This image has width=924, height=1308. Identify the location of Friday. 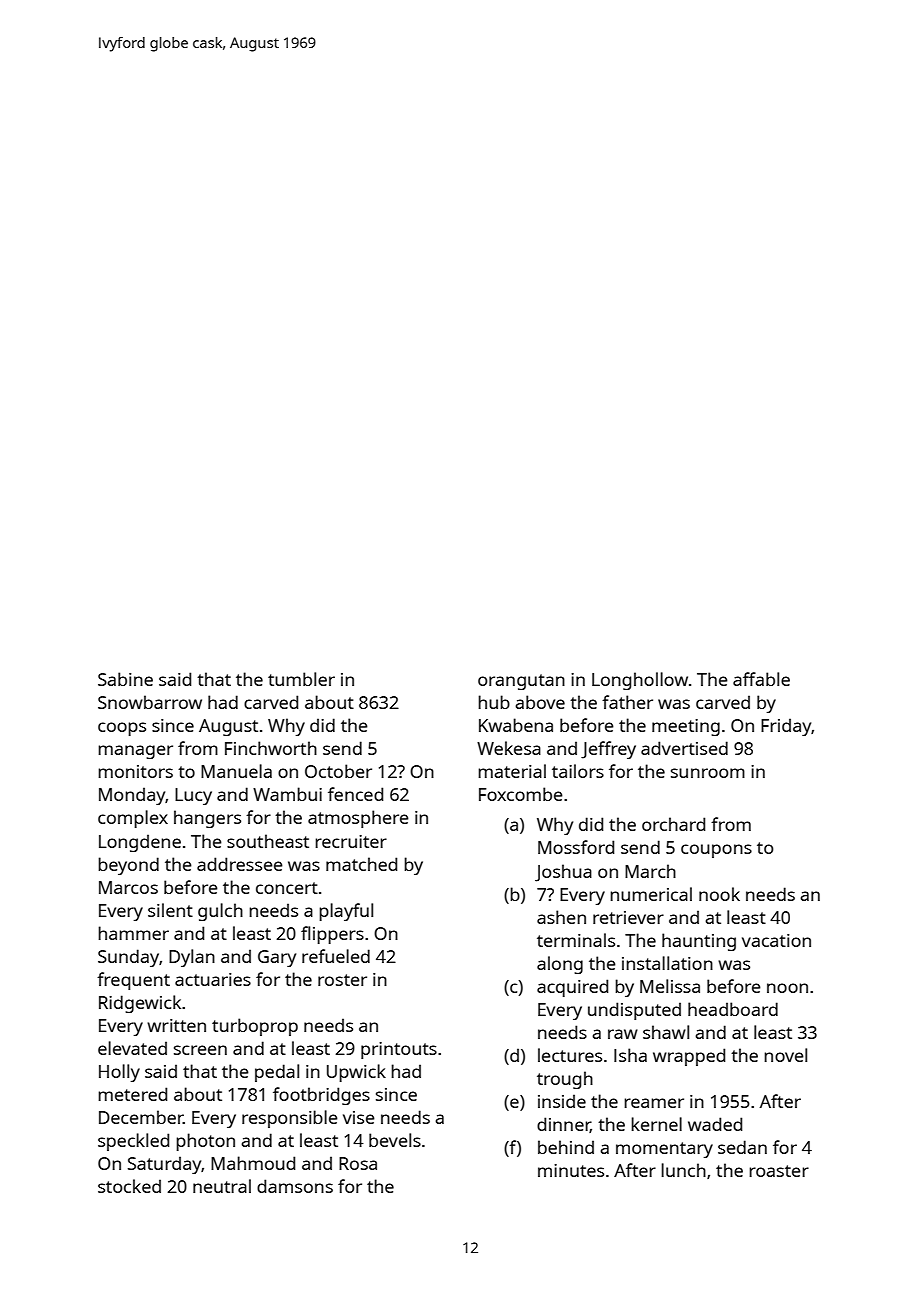
(786, 727).
